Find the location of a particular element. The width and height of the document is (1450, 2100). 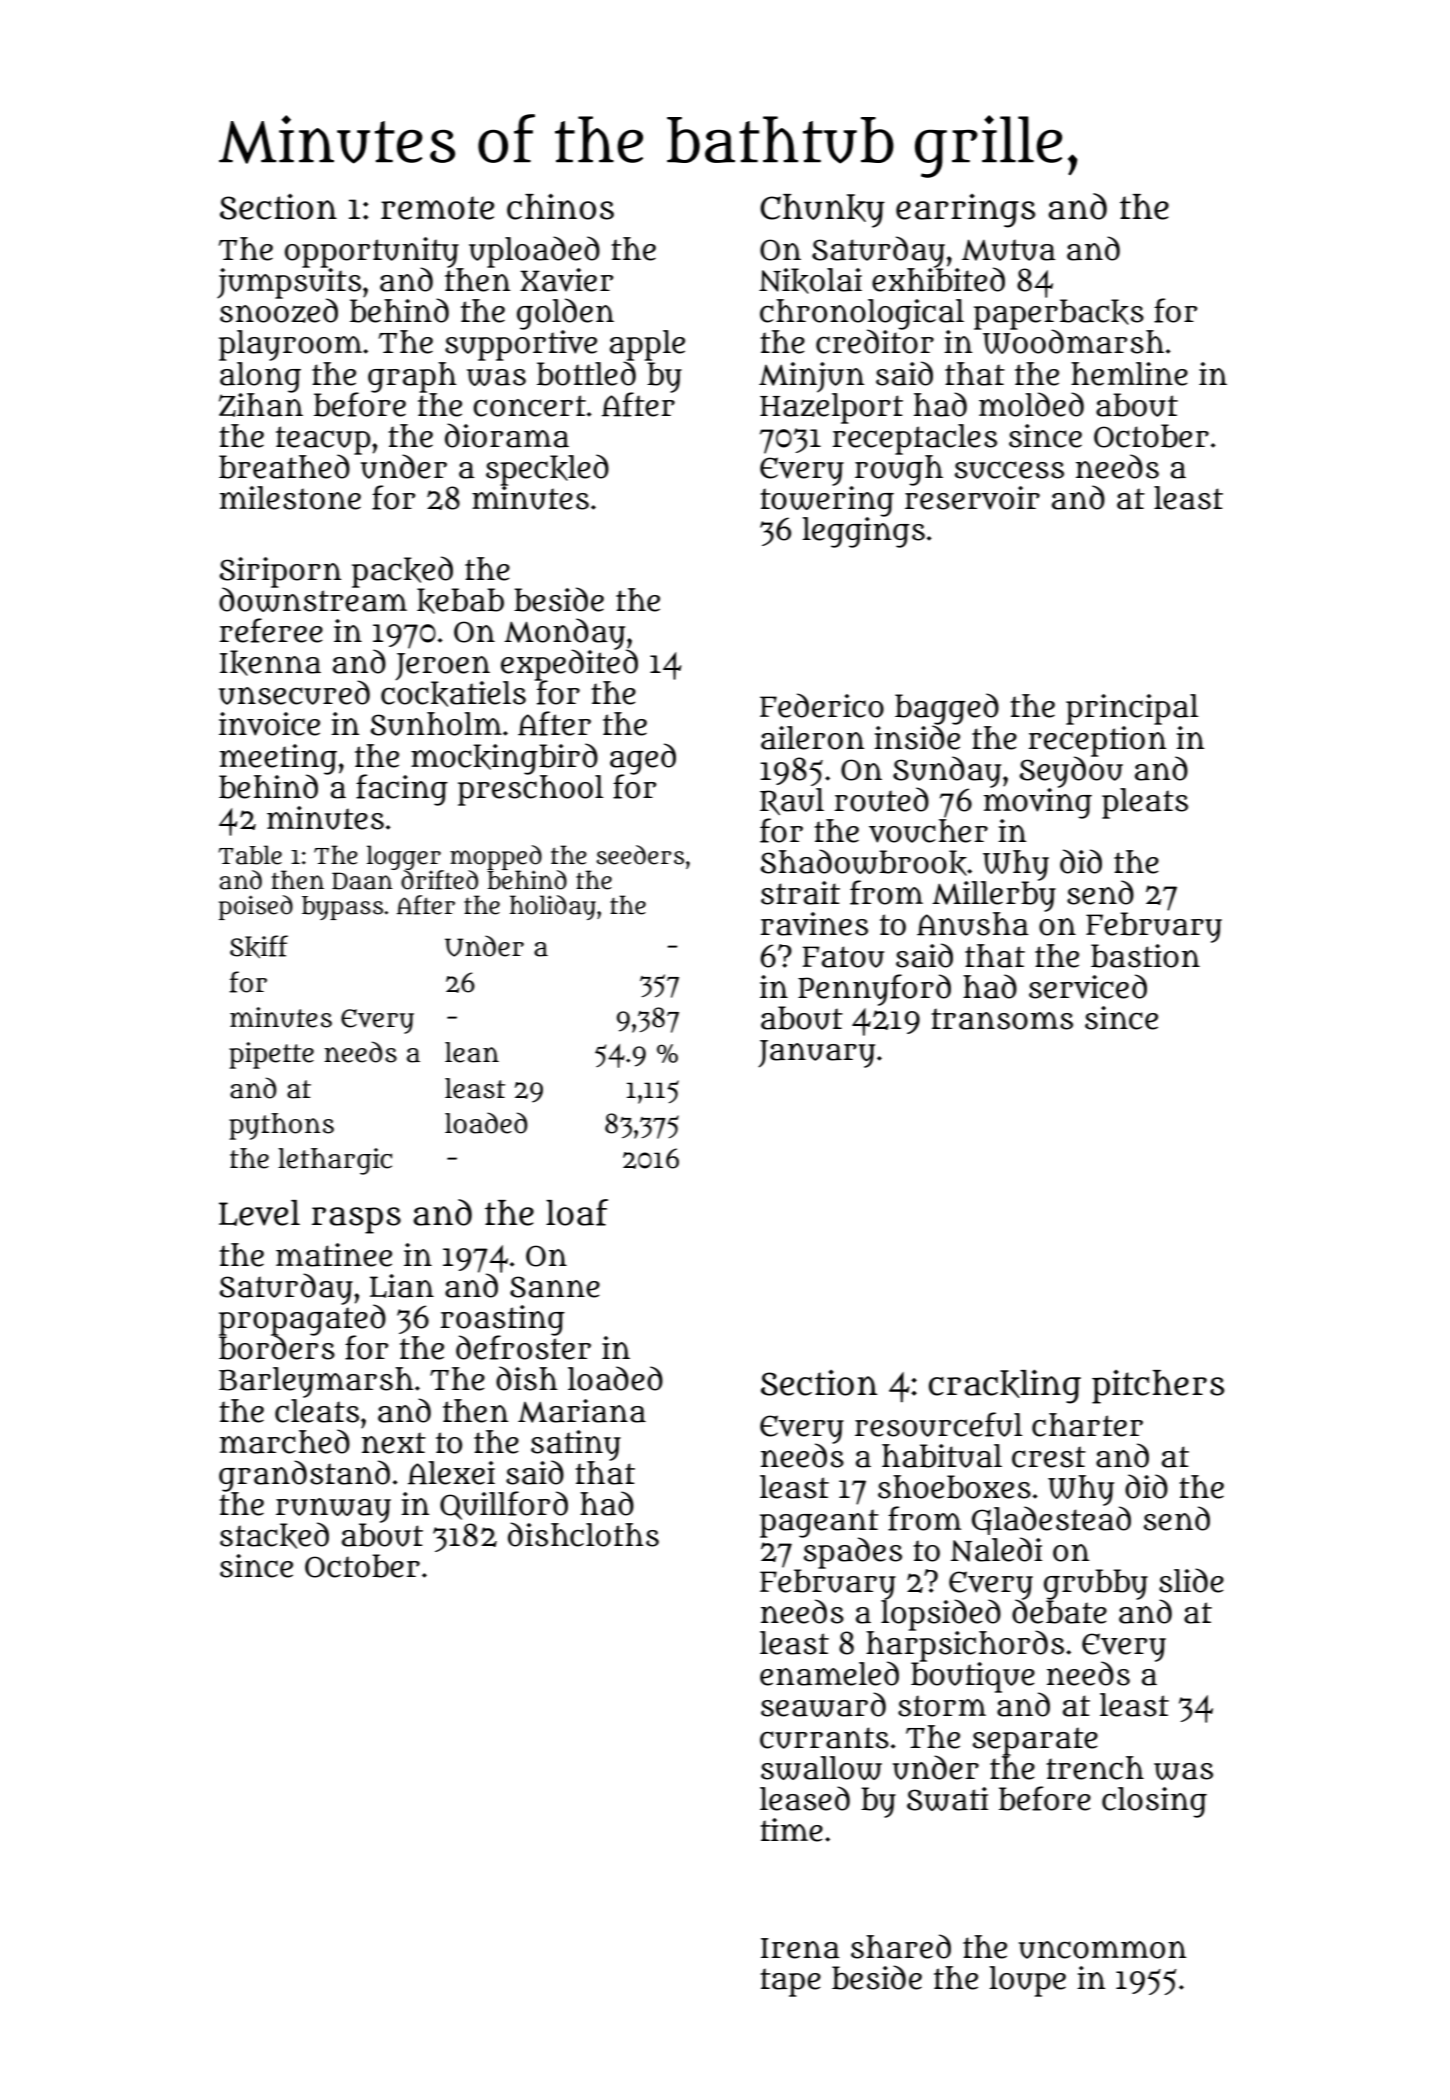

tape is located at coordinates (790, 1982).
